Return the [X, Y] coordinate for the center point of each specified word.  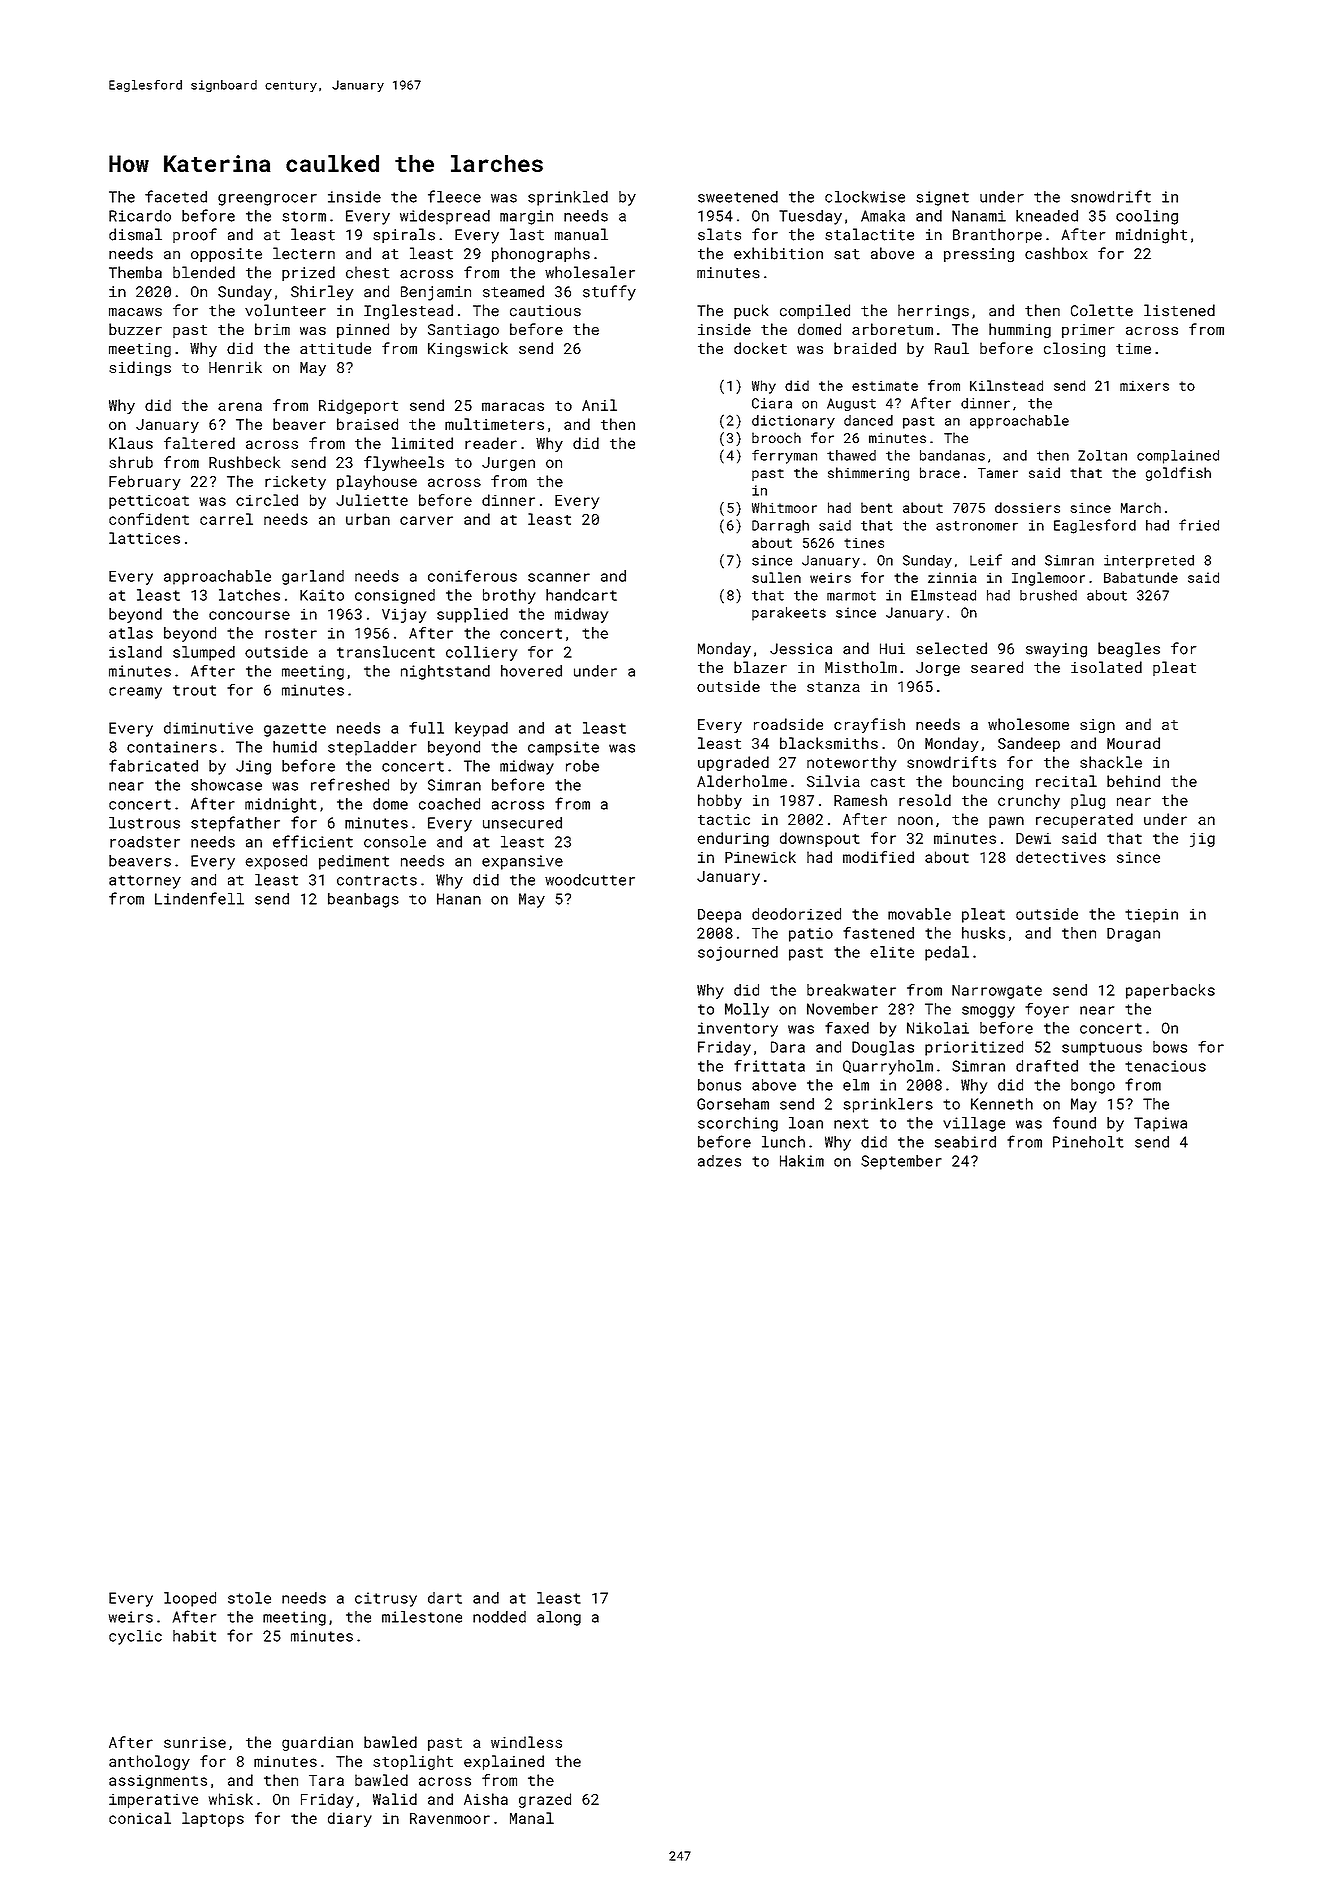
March [1141, 507]
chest [368, 272]
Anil [599, 405]
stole [249, 1598]
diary [350, 1819]
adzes [719, 1161]
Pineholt [1088, 1142]
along [559, 1618]
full [426, 728]
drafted [1047, 1066]
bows [1170, 1047]
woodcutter [590, 880]
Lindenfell [199, 898]
